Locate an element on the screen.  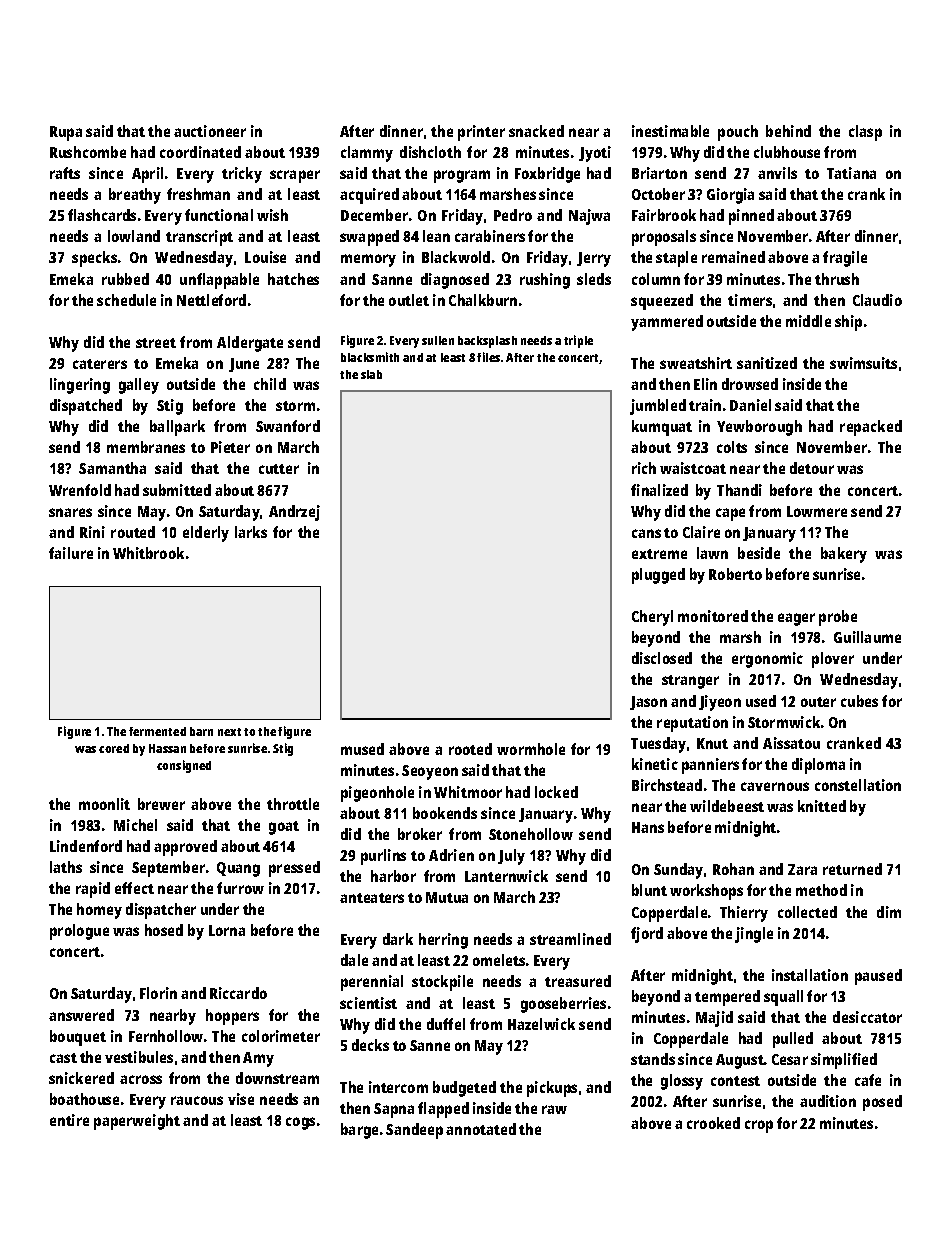
Riccardo is located at coordinates (238, 993).
